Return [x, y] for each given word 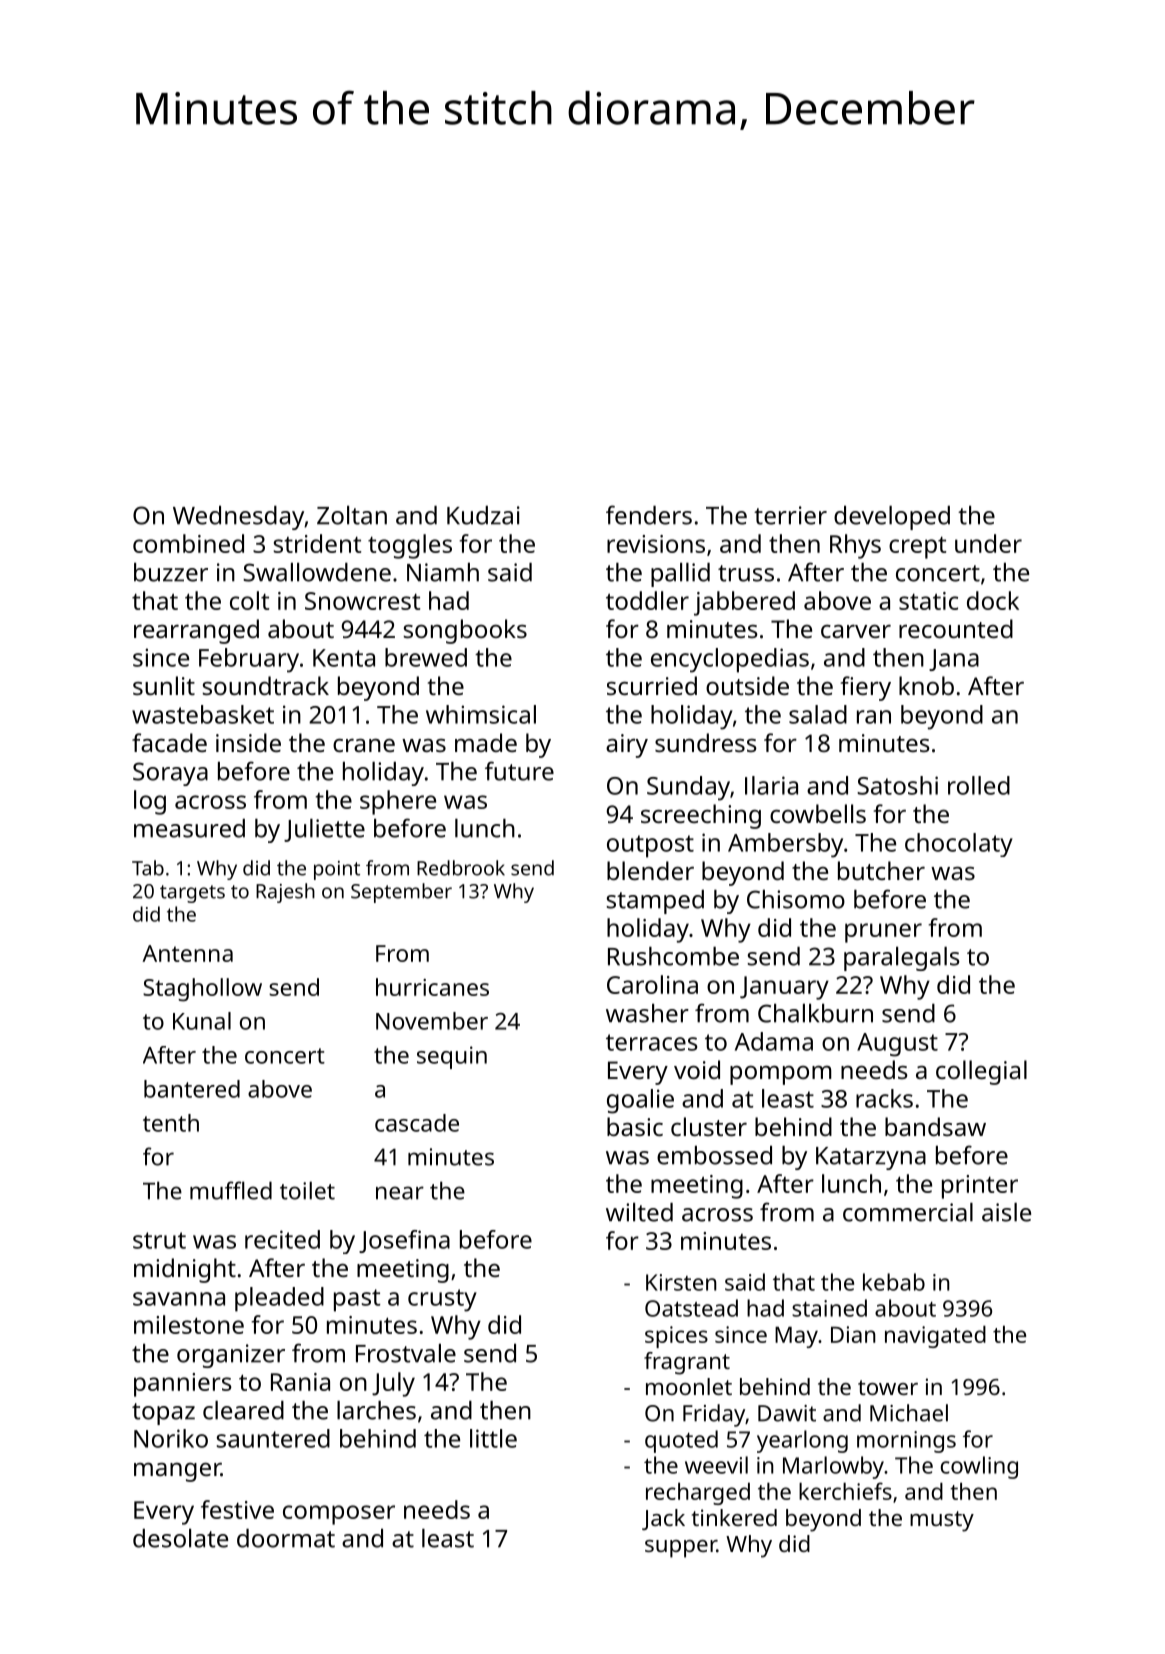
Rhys [855, 546]
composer [339, 1515]
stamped [655, 902]
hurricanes [432, 987]
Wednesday [239, 518]
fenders [649, 515]
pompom [781, 1075]
